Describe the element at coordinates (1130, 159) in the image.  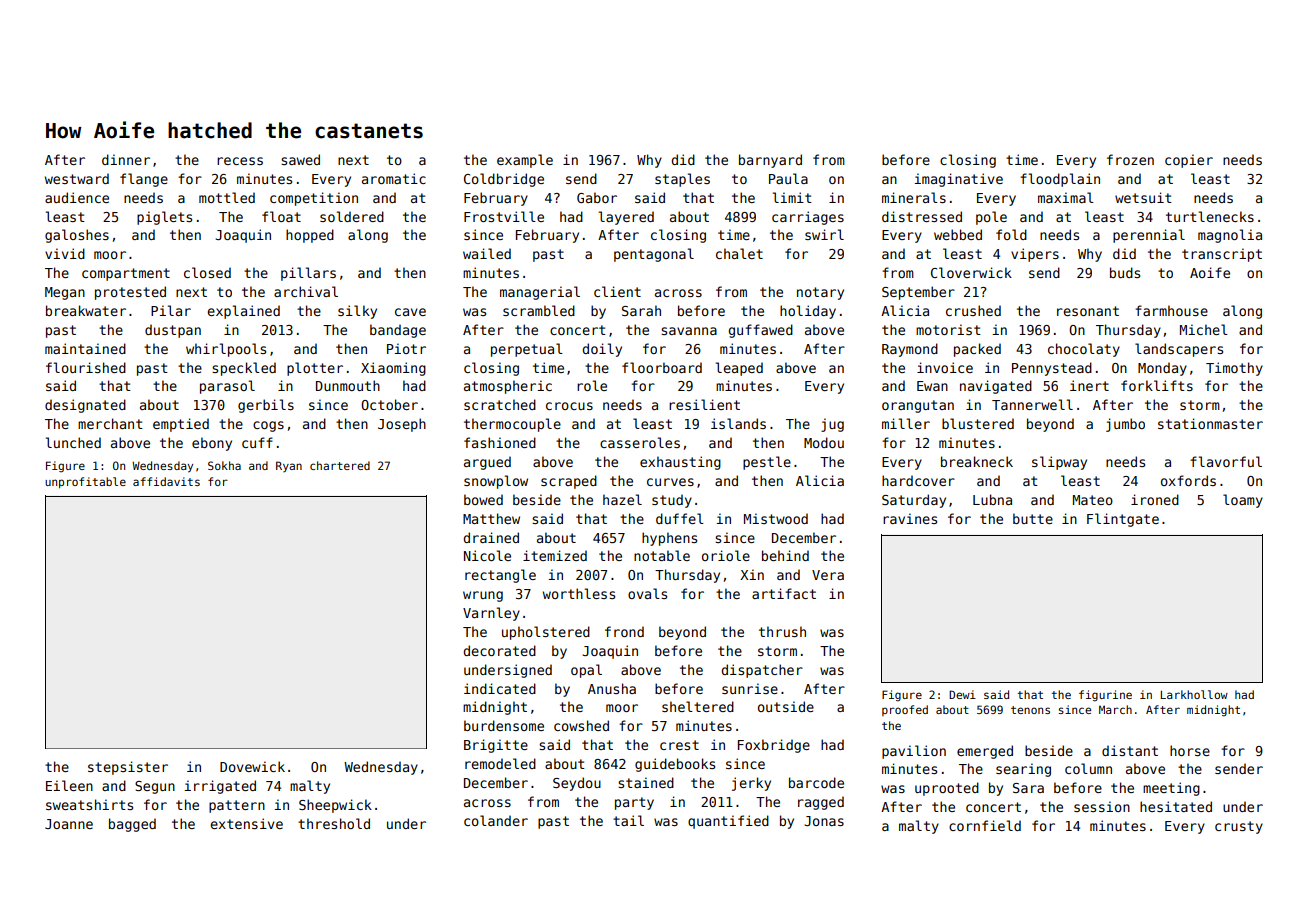
I see `frozen` at that location.
